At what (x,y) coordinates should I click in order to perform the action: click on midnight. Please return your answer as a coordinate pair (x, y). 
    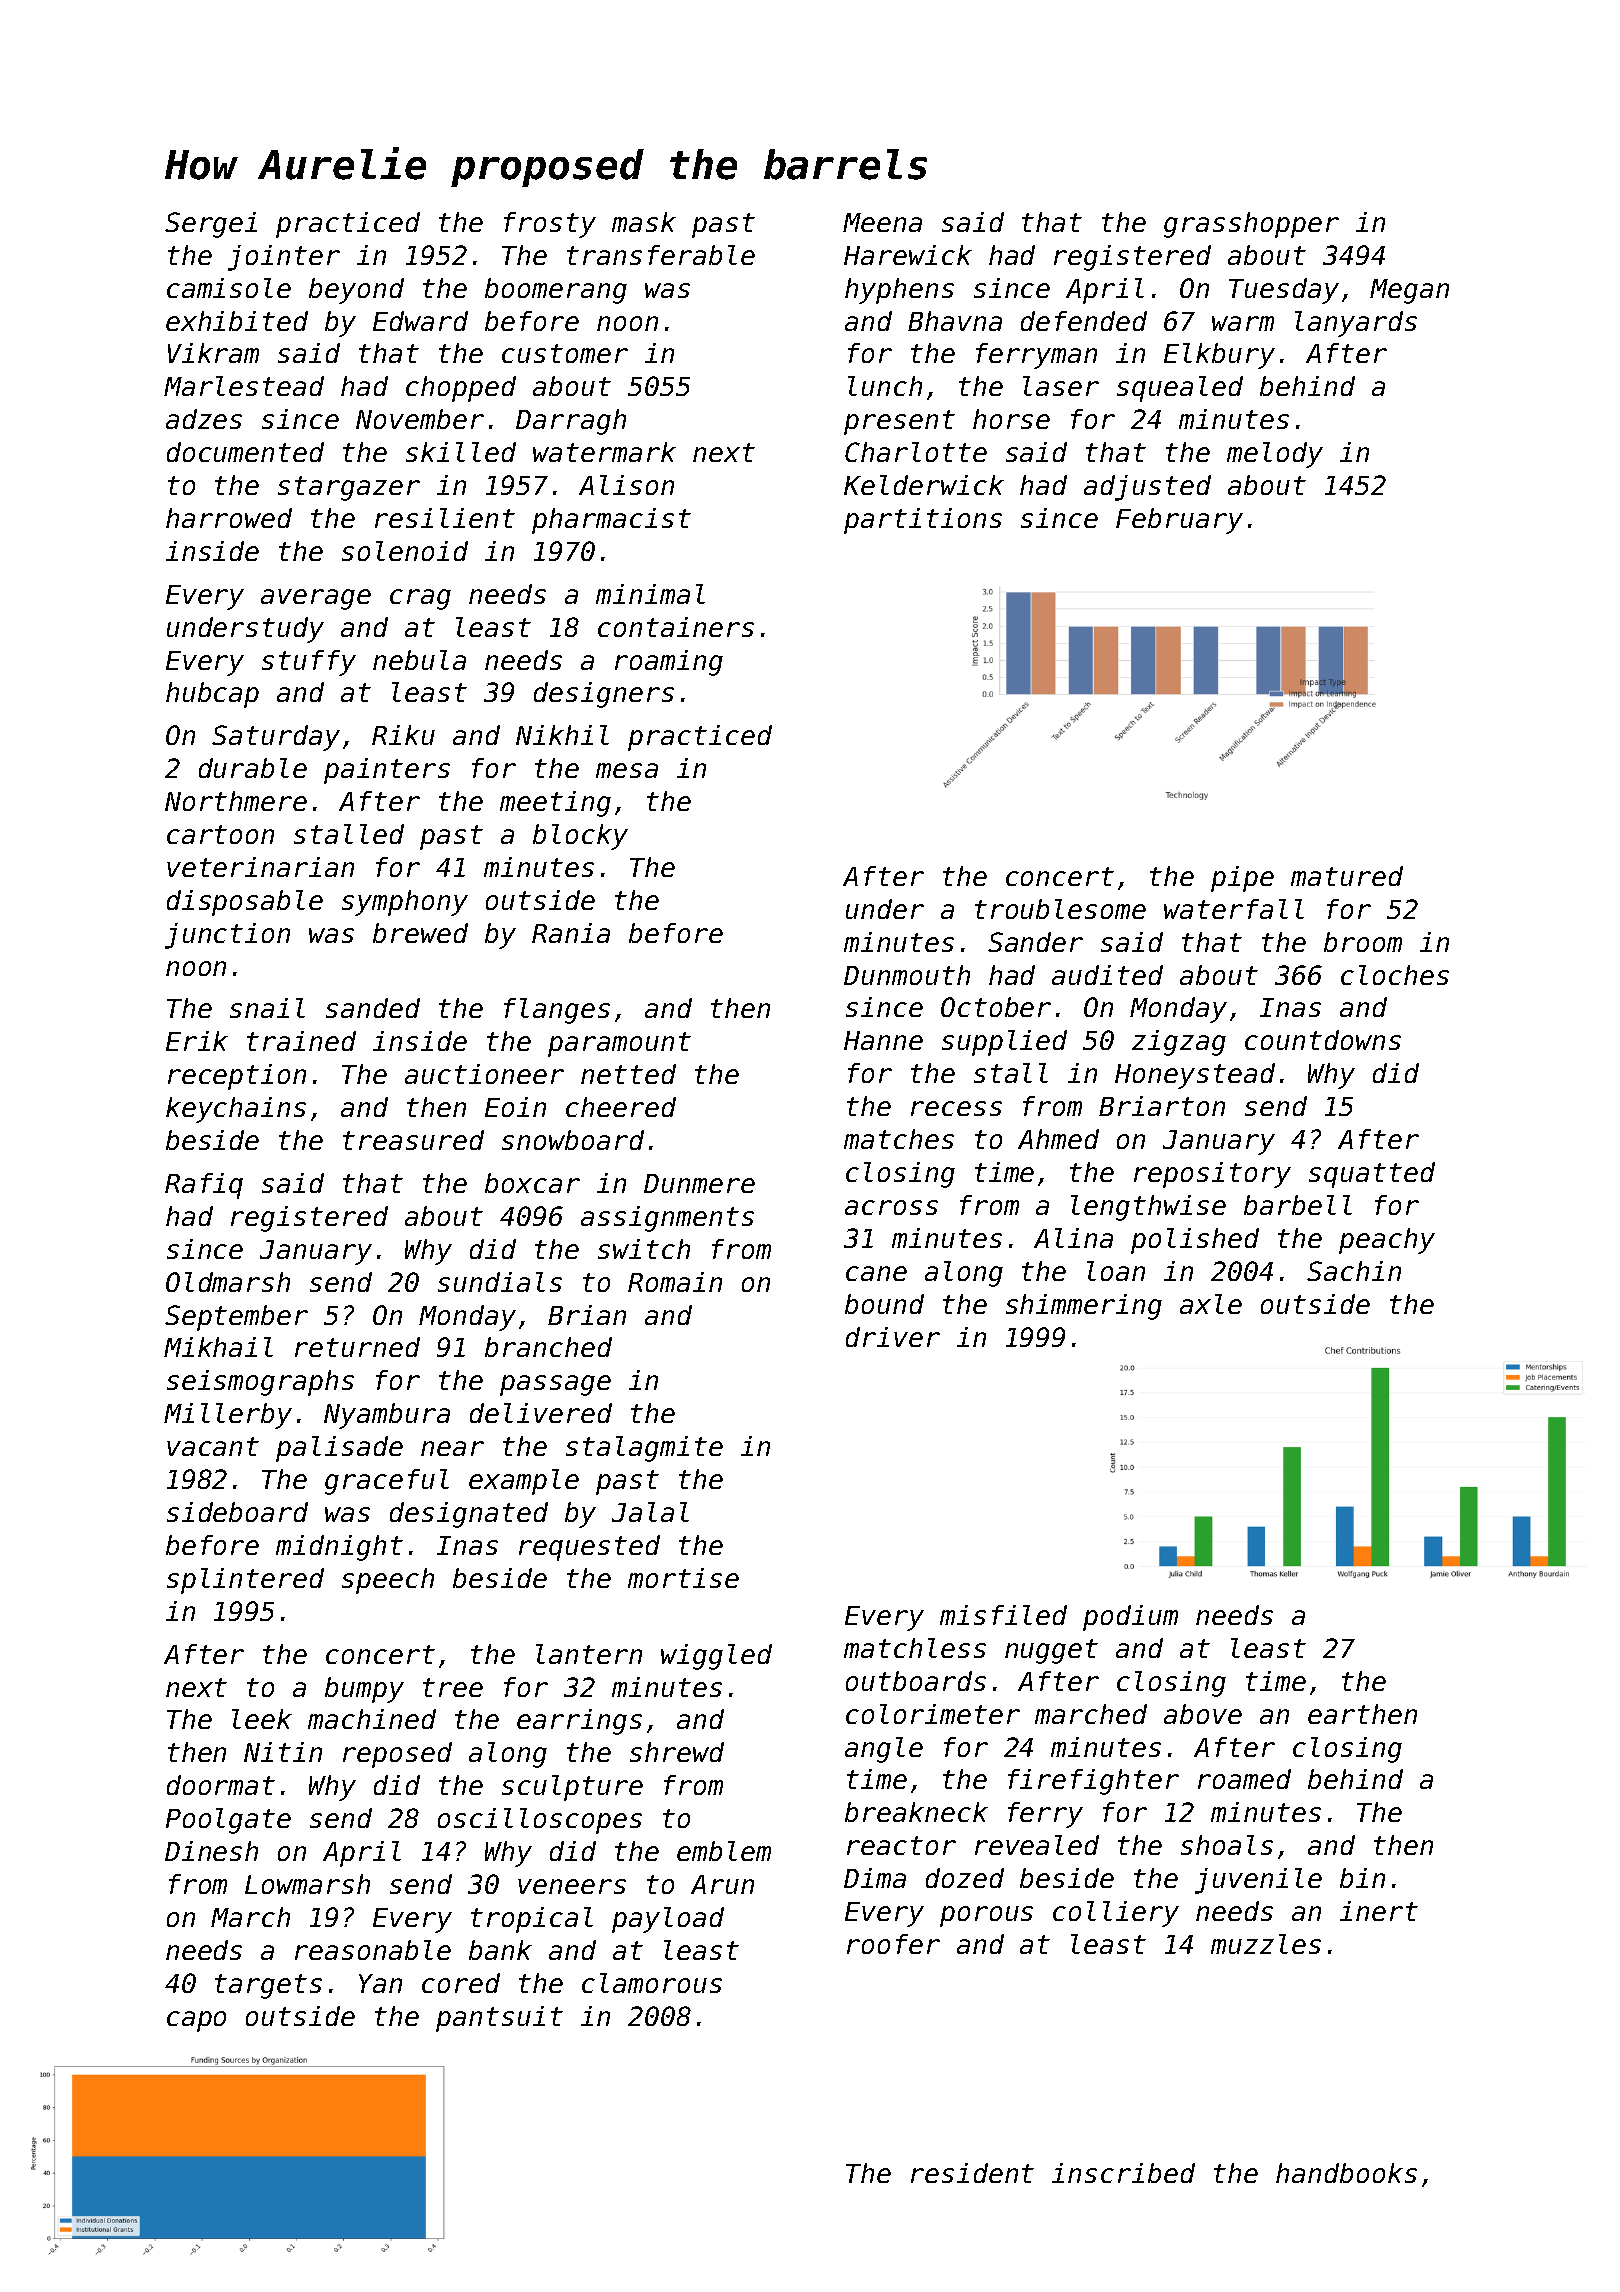
    Looking at the image, I should click on (339, 1548).
